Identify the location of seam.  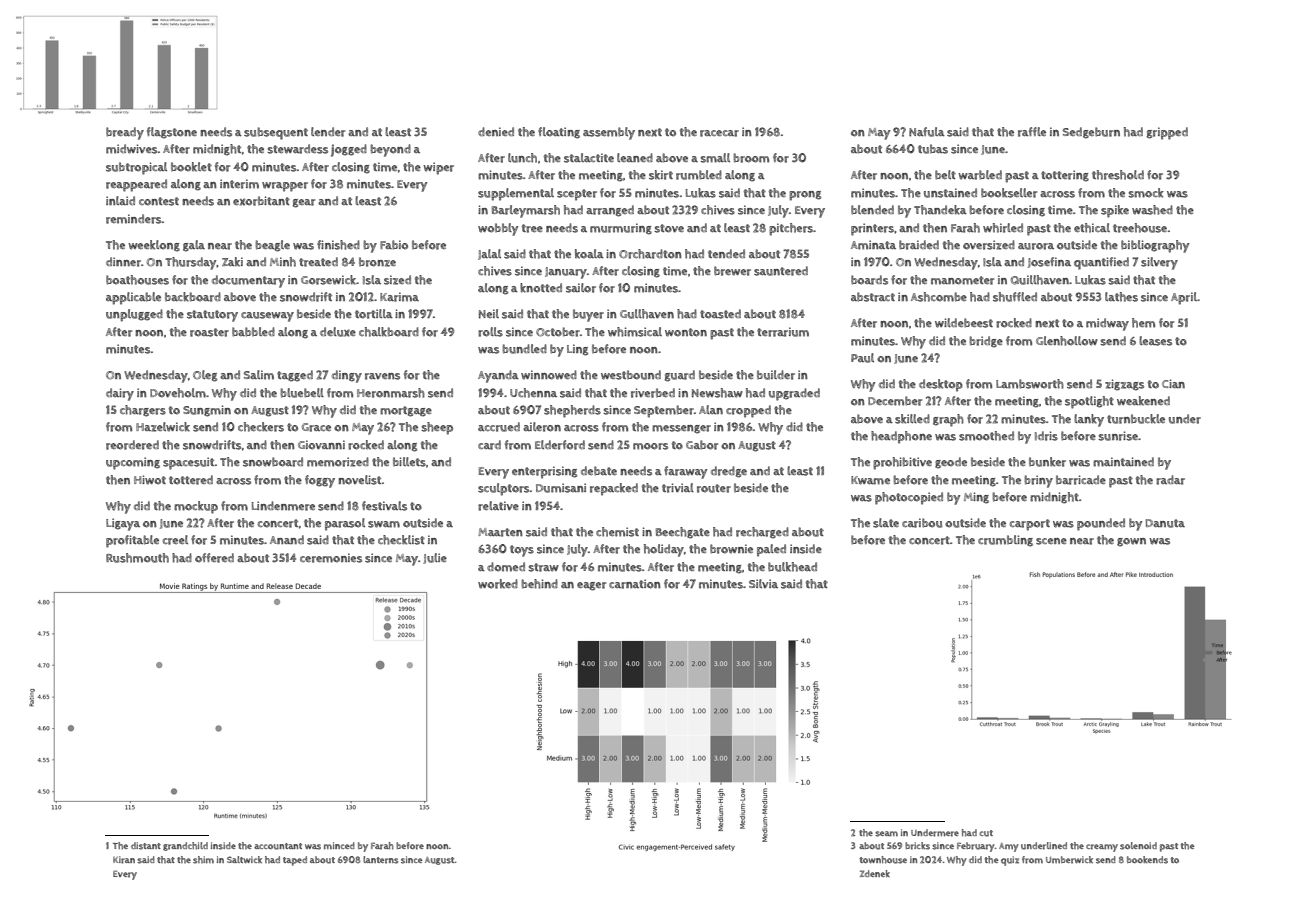
(886, 834).
